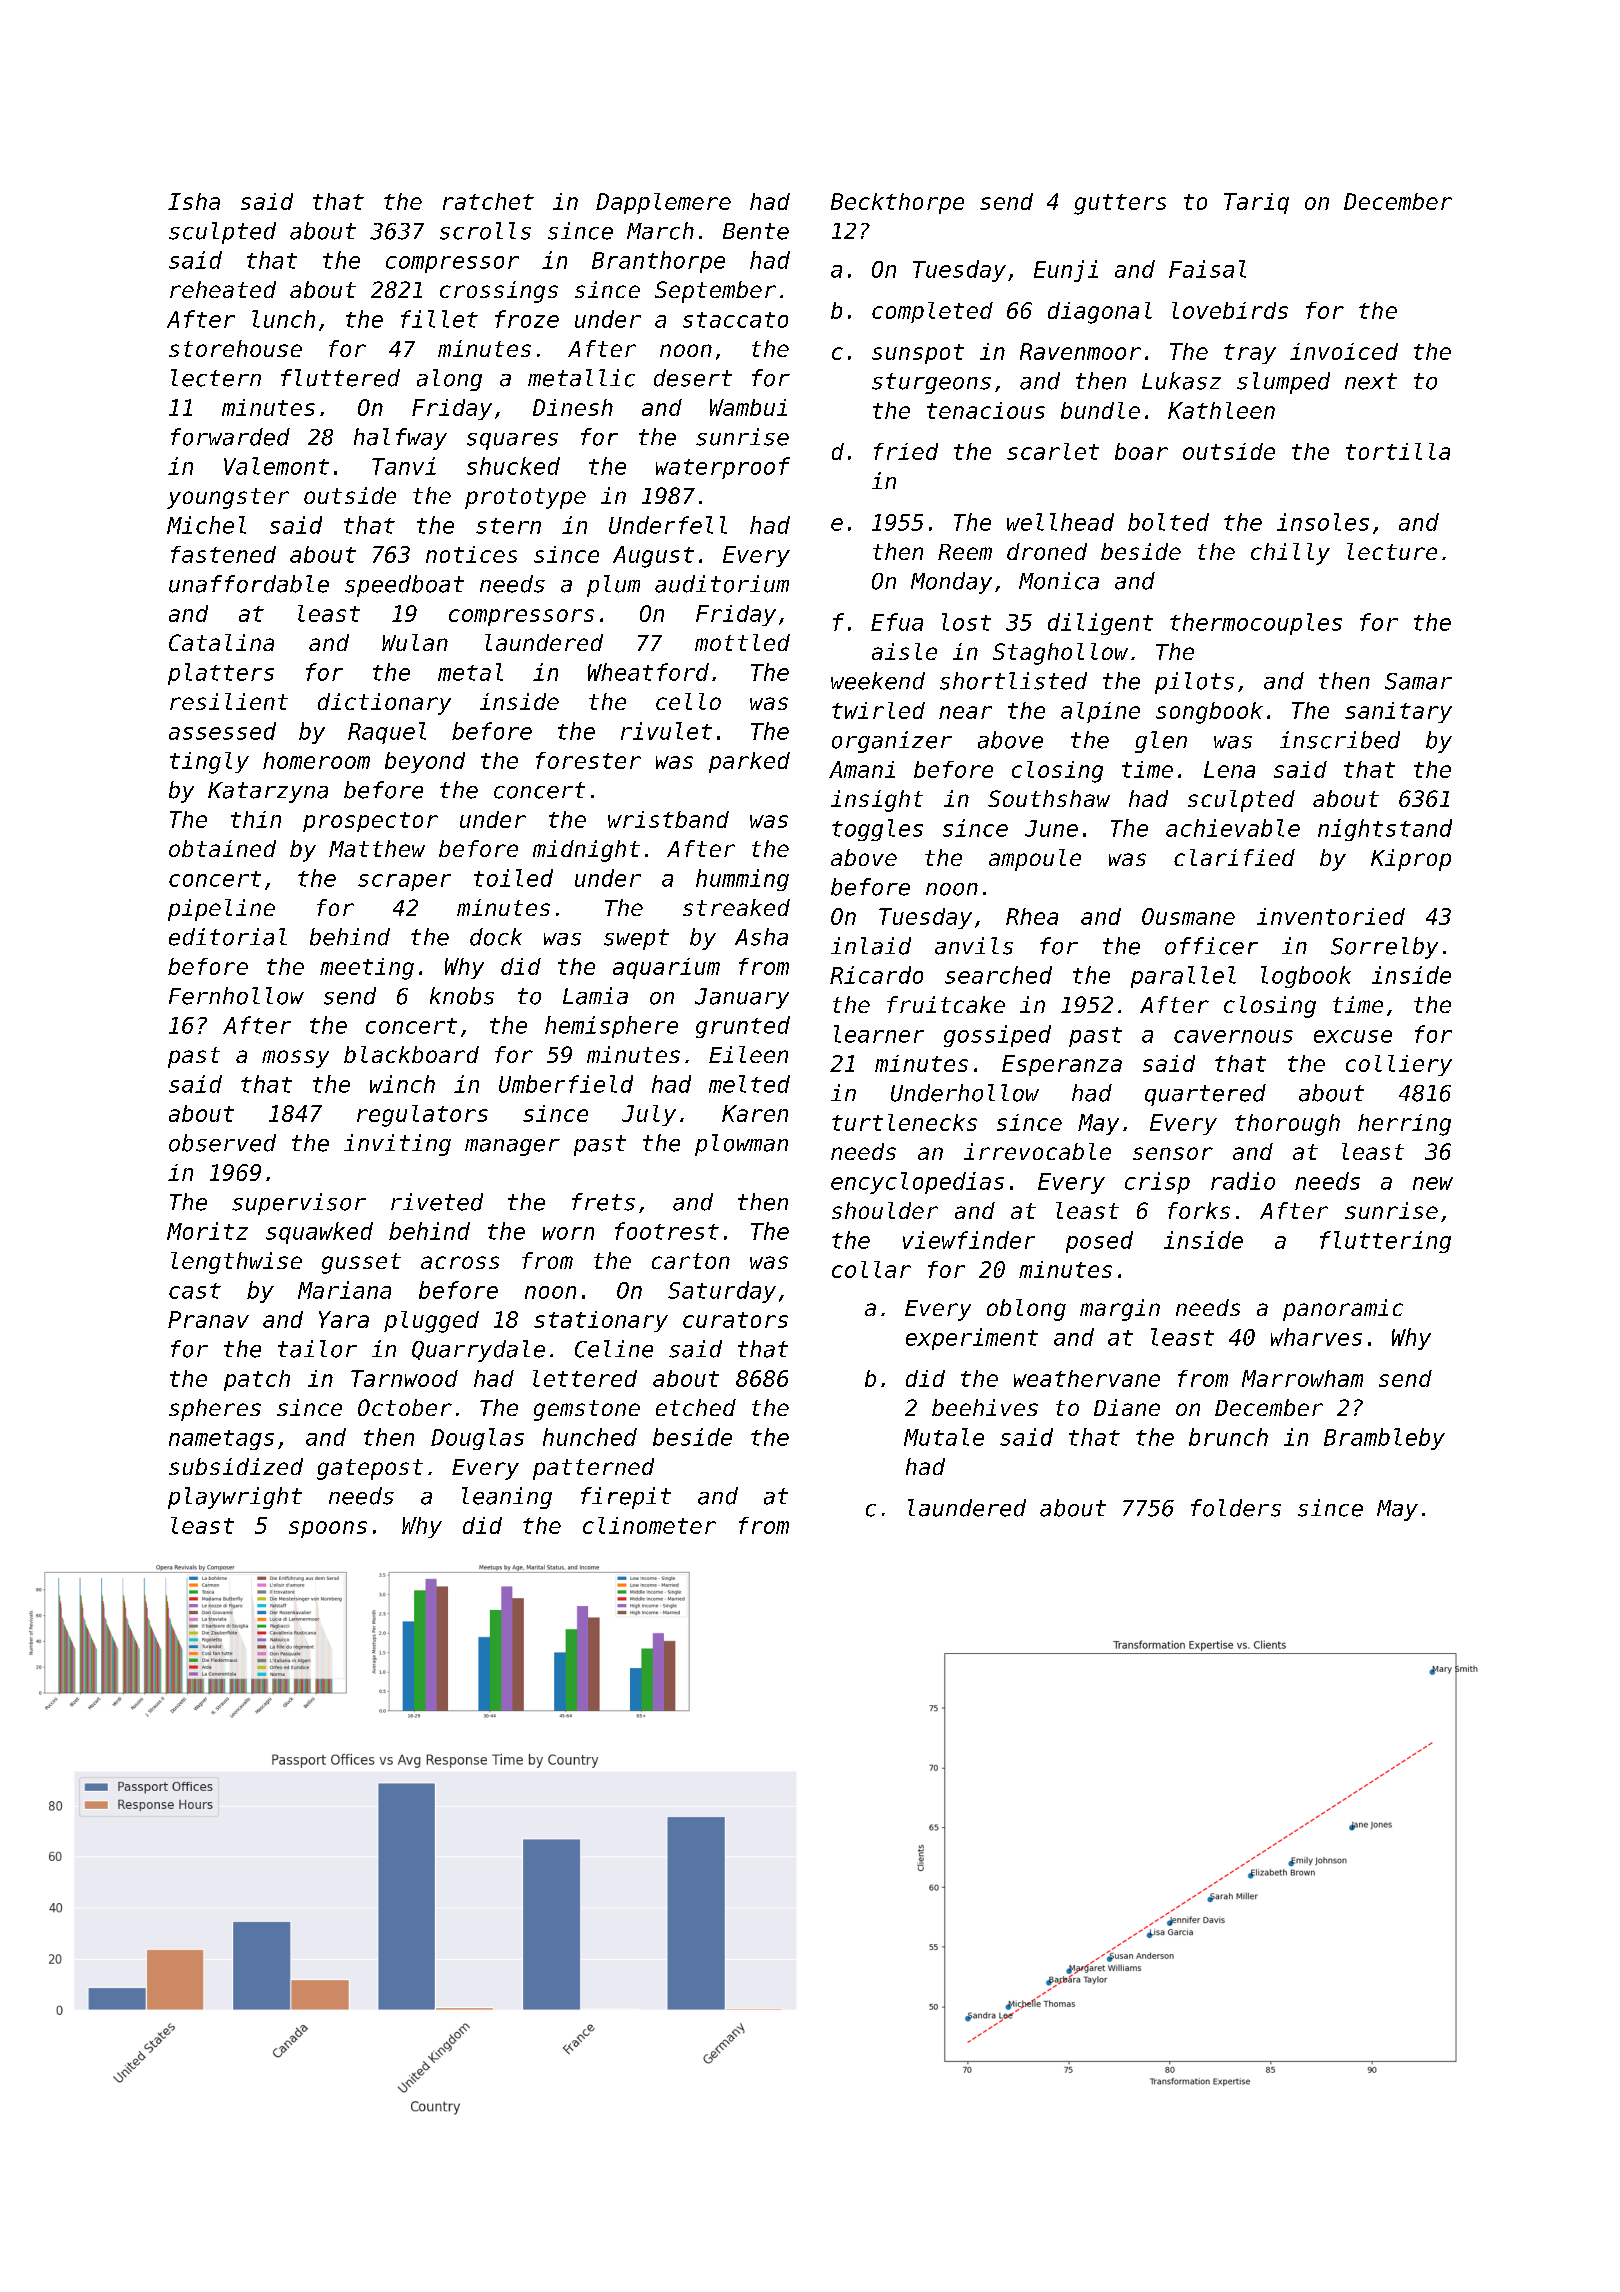 Image resolution: width=1620 pixels, height=2292 pixels. What do you see at coordinates (1194, 683) in the screenshot?
I see `pilots` at bounding box center [1194, 683].
